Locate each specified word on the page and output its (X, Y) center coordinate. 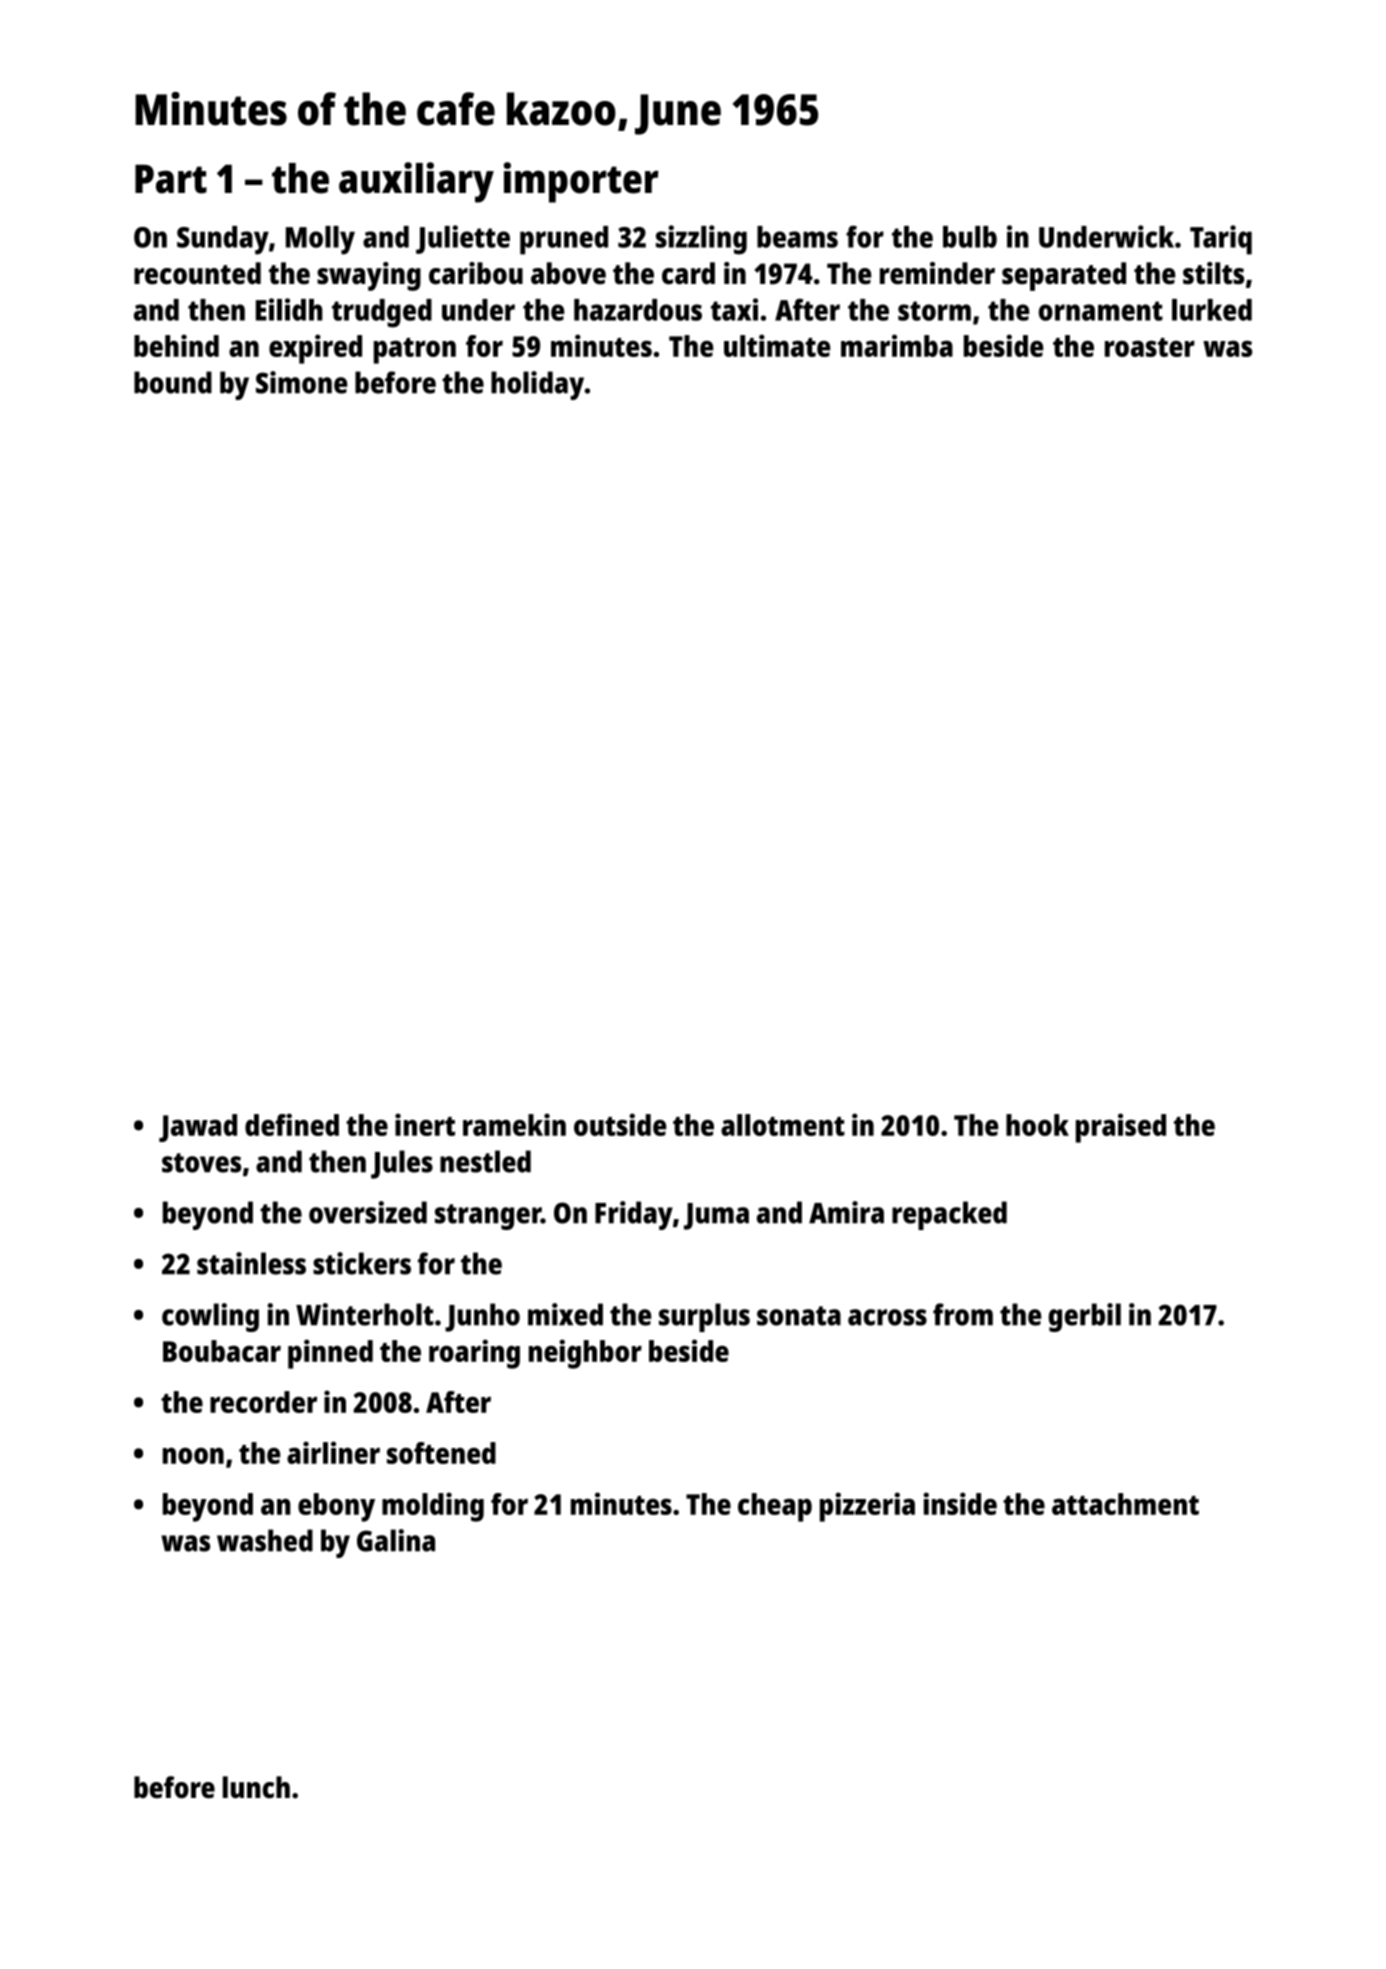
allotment (783, 1125)
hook (1037, 1125)
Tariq (1221, 240)
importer (581, 182)
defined (292, 1124)
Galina (396, 1540)
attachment (1125, 1504)
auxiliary (416, 182)
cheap (775, 1507)
